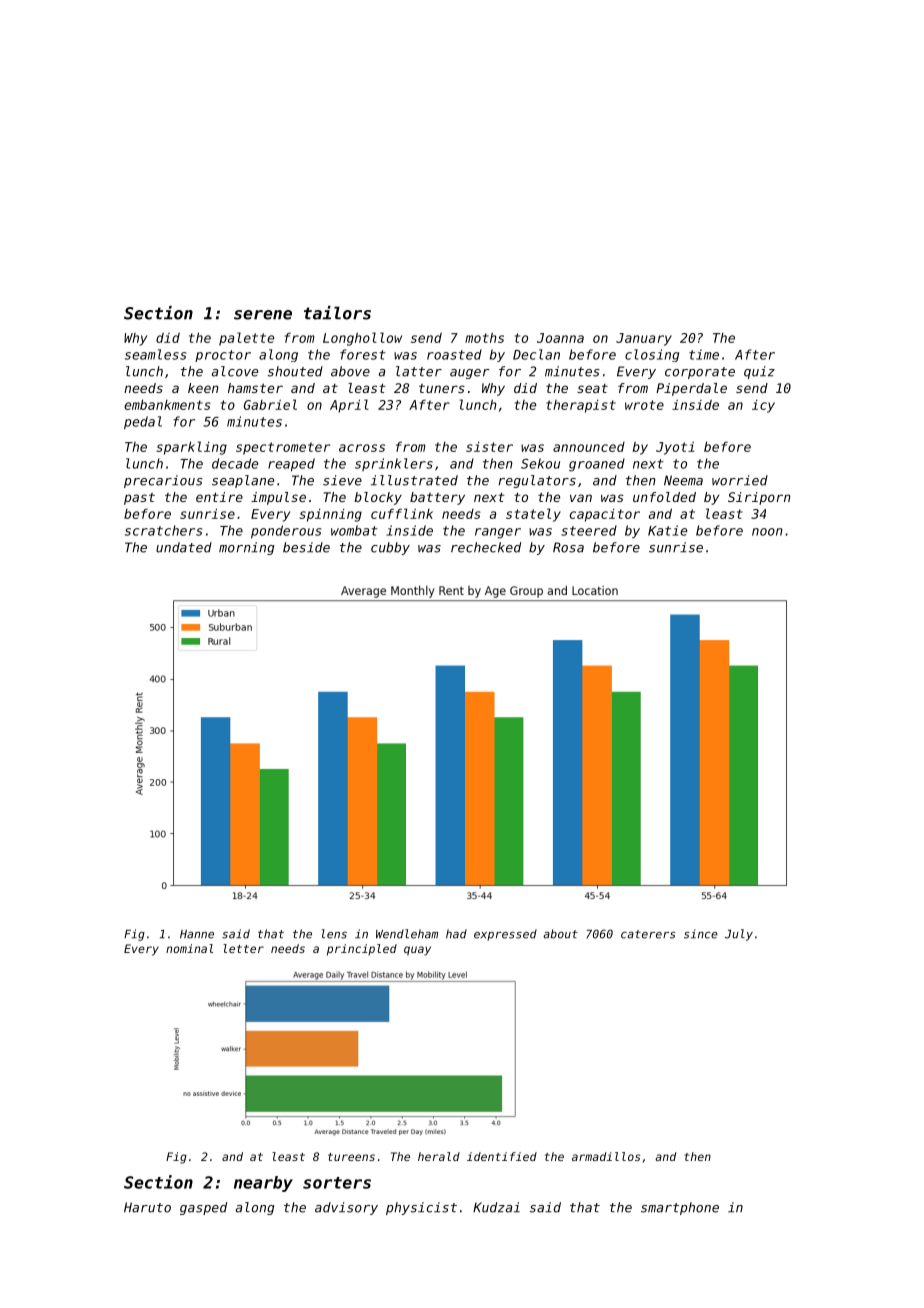  Describe the element at coordinates (417, 951) in the screenshot. I see `quay` at that location.
